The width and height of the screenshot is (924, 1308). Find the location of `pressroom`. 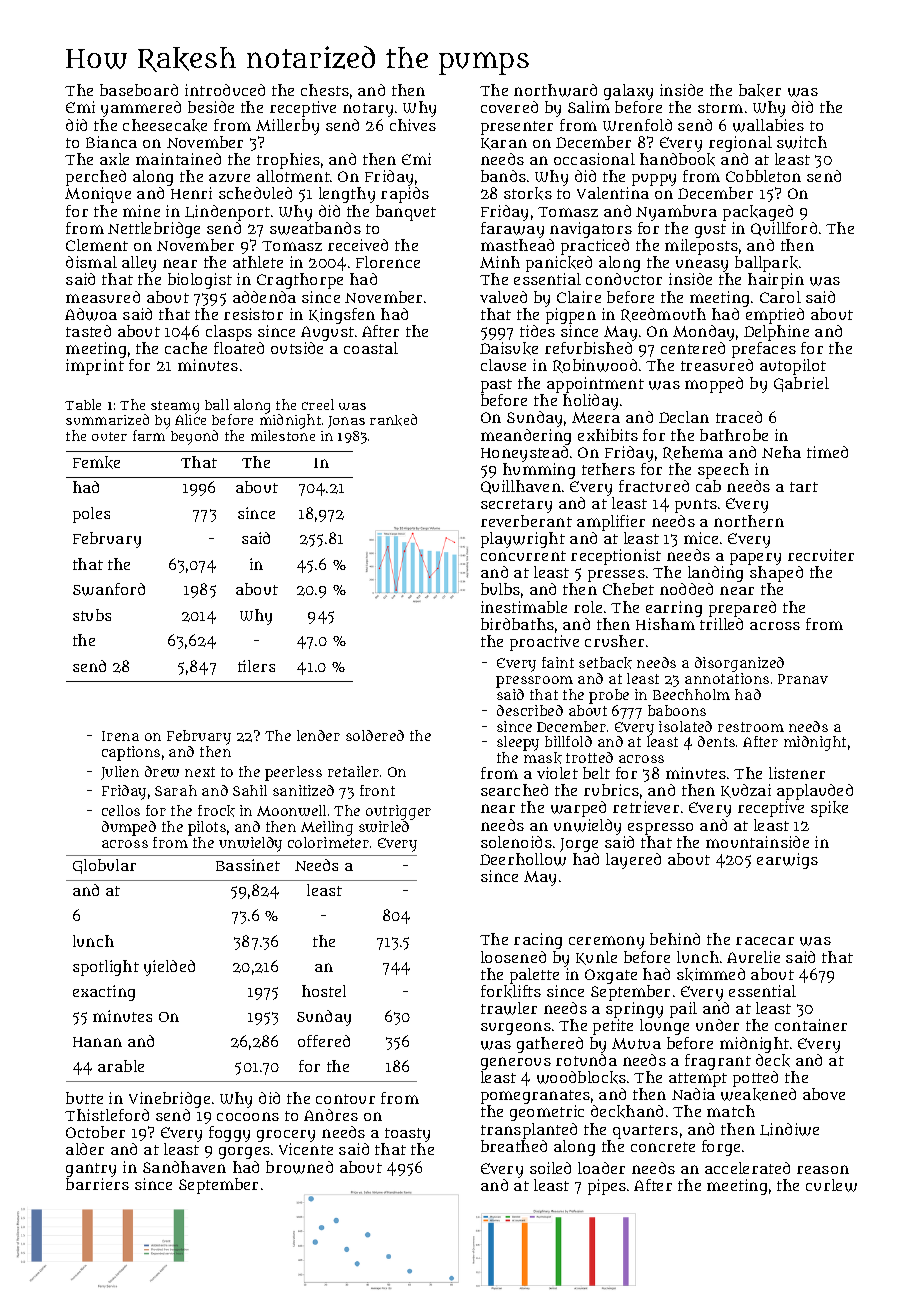

pressroom is located at coordinates (534, 682).
